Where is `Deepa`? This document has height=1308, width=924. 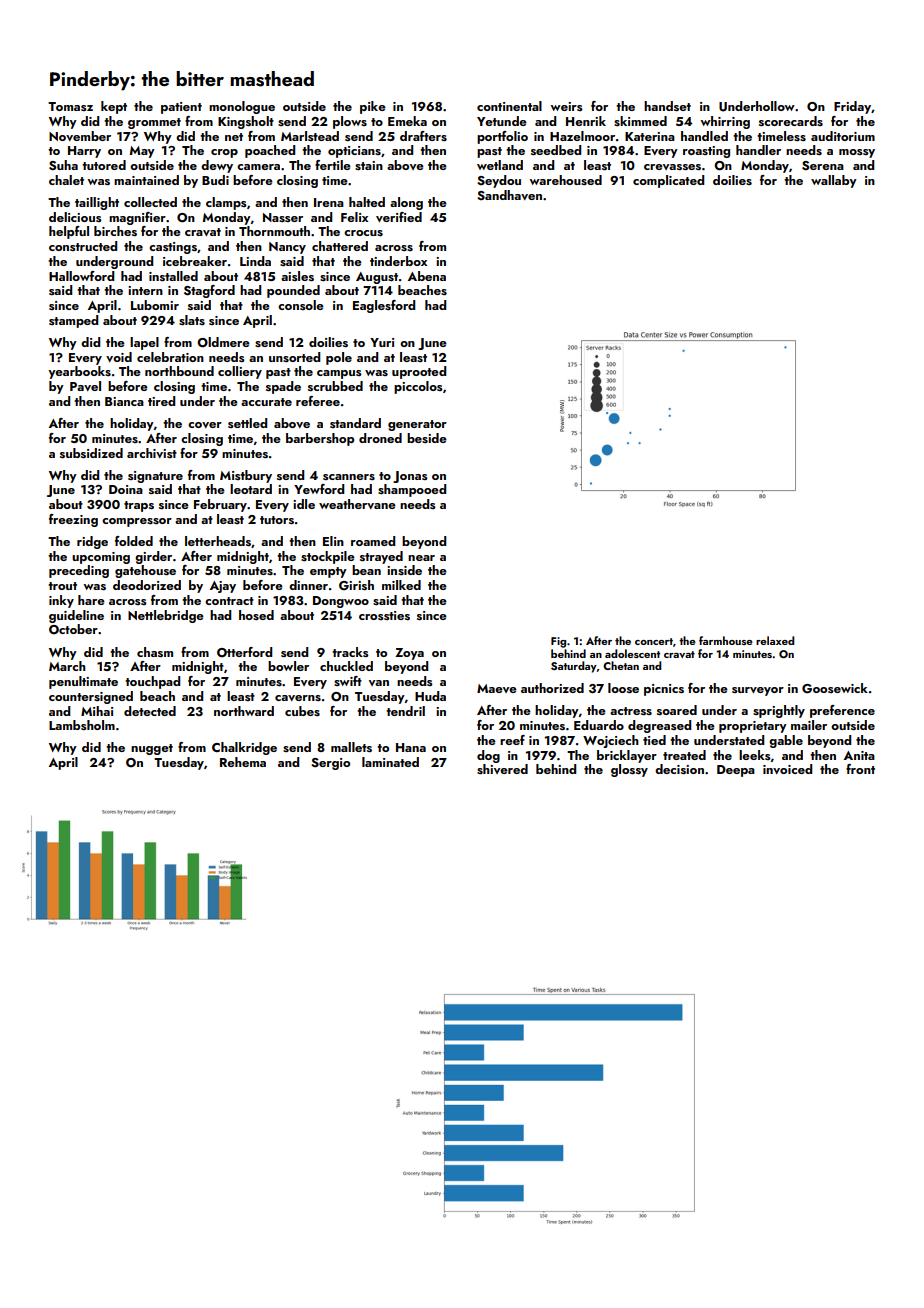
Deepa is located at coordinates (736, 771).
